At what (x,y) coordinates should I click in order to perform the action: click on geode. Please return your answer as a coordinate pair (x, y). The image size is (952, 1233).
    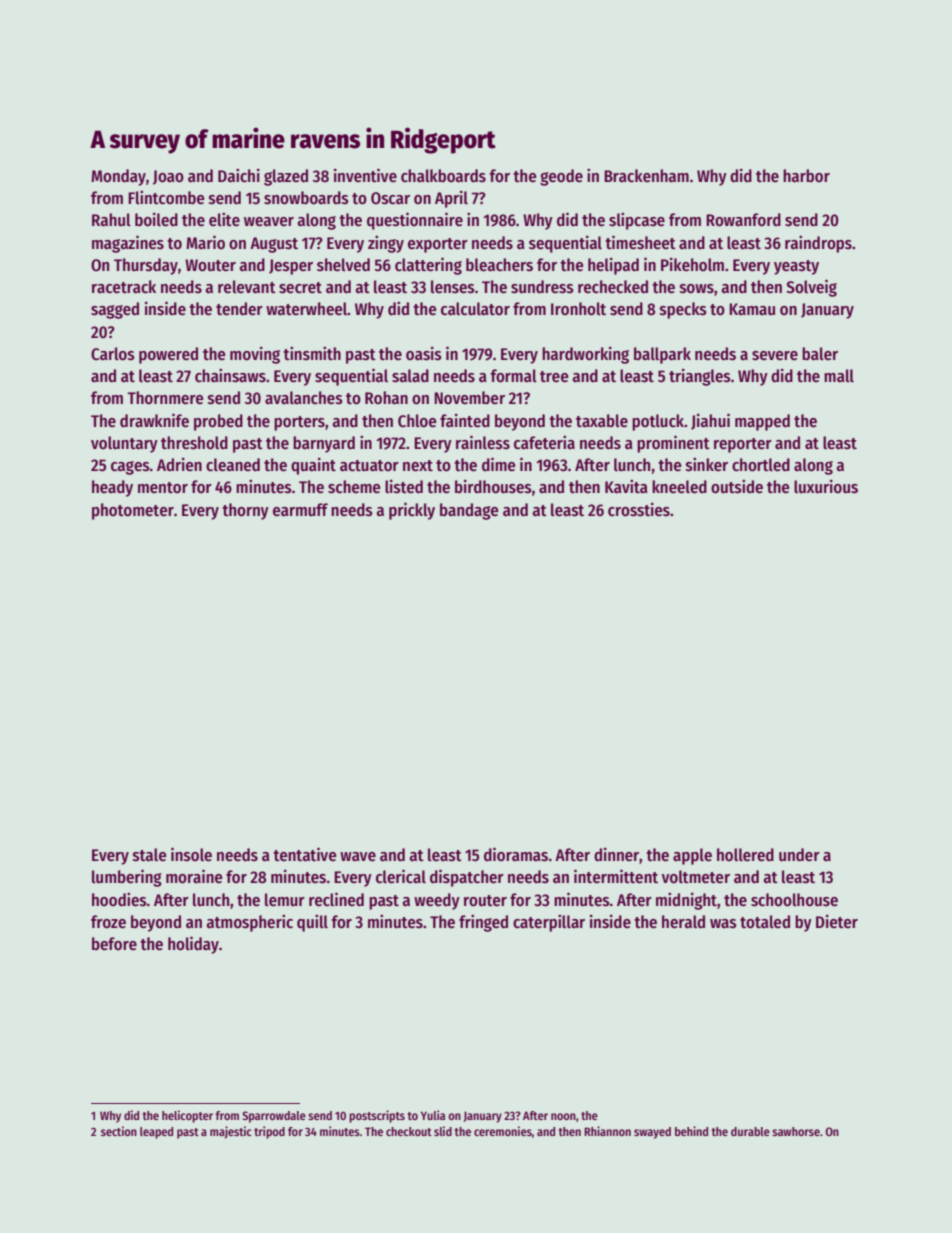
    Looking at the image, I should click on (561, 177).
